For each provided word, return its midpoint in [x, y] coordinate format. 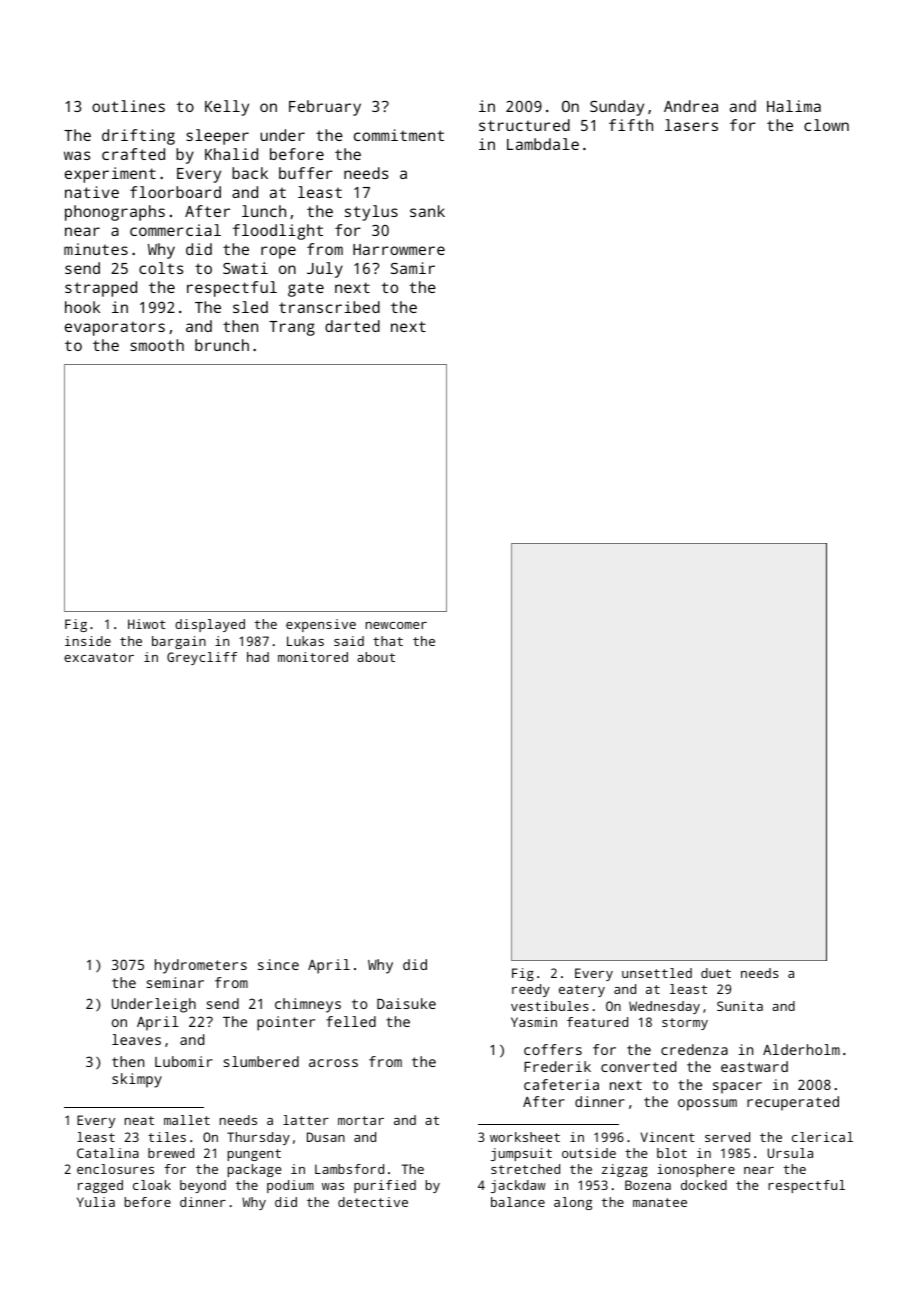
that [388, 641]
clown [826, 125]
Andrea [691, 106]
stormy [685, 1024]
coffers [553, 1049]
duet [716, 973]
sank [427, 211]
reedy [531, 990]
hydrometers [201, 966]
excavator [99, 657]
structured [524, 125]
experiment [110, 175]
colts [161, 268]
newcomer [396, 625]
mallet [187, 1120]
